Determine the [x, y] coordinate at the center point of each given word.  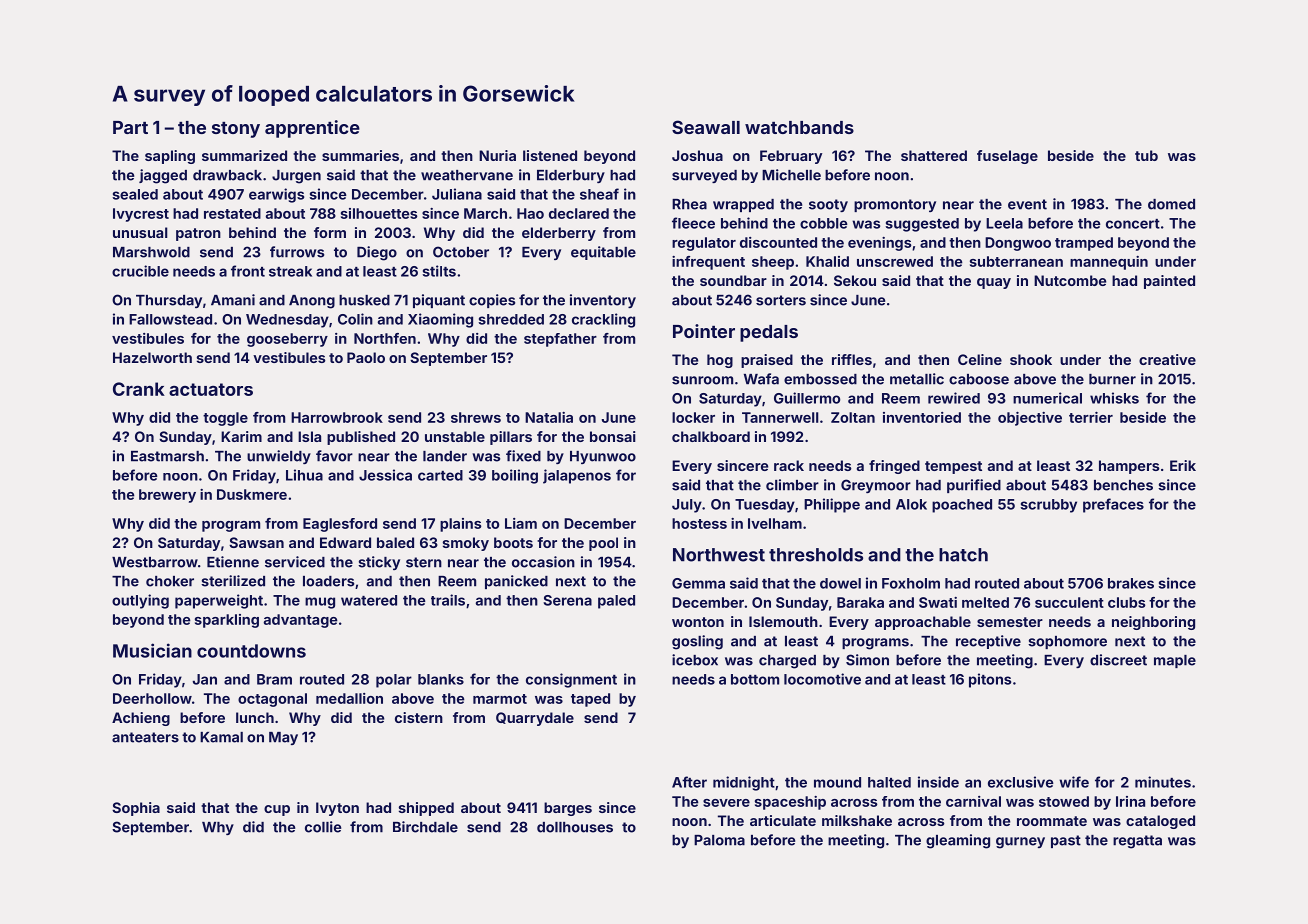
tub [1146, 155]
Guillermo [807, 398]
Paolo [366, 357]
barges [568, 809]
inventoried [922, 417]
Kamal [221, 737]
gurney [1020, 843]
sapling [170, 157]
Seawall [706, 127]
